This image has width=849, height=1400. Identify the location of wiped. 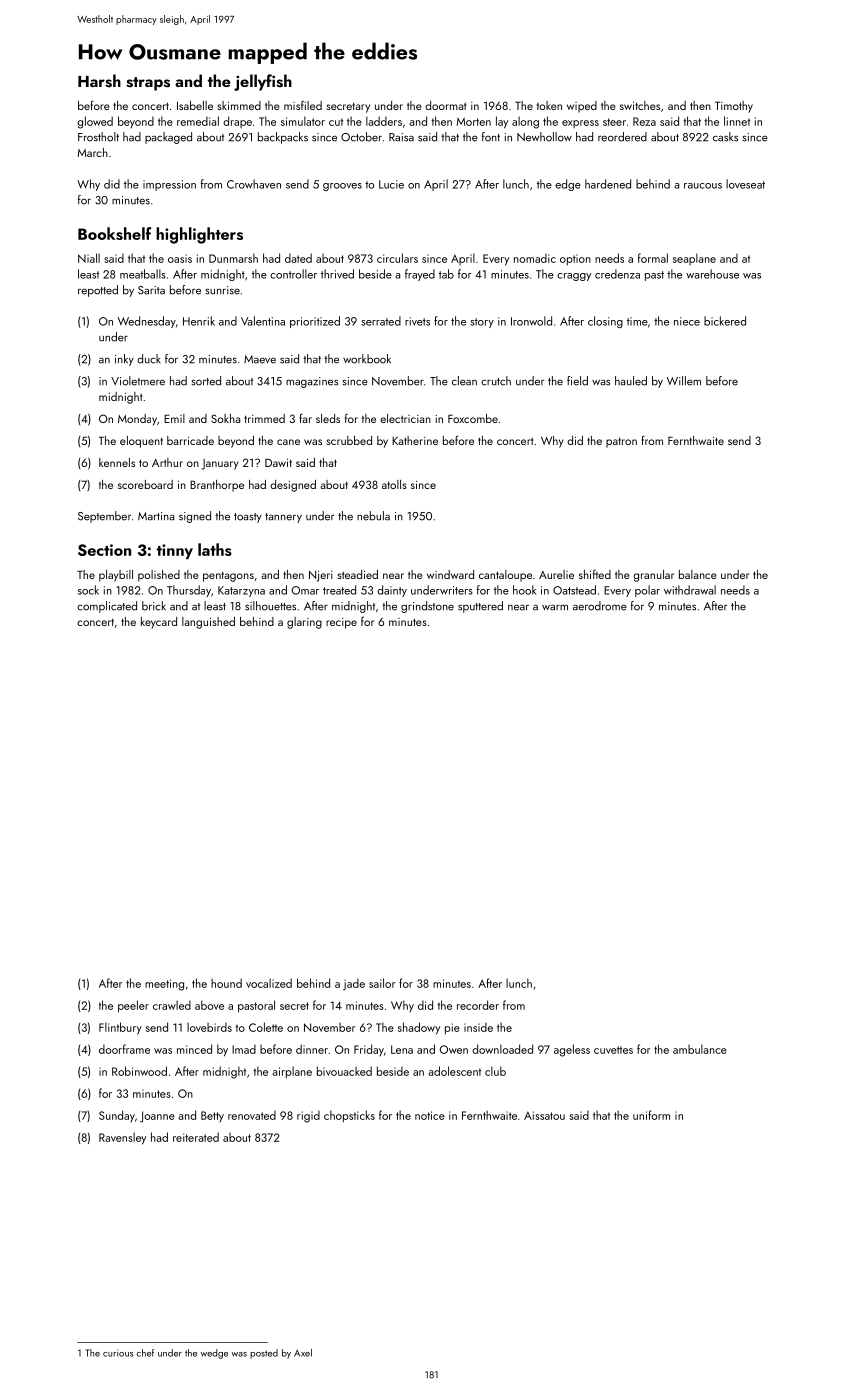
(582, 107).
